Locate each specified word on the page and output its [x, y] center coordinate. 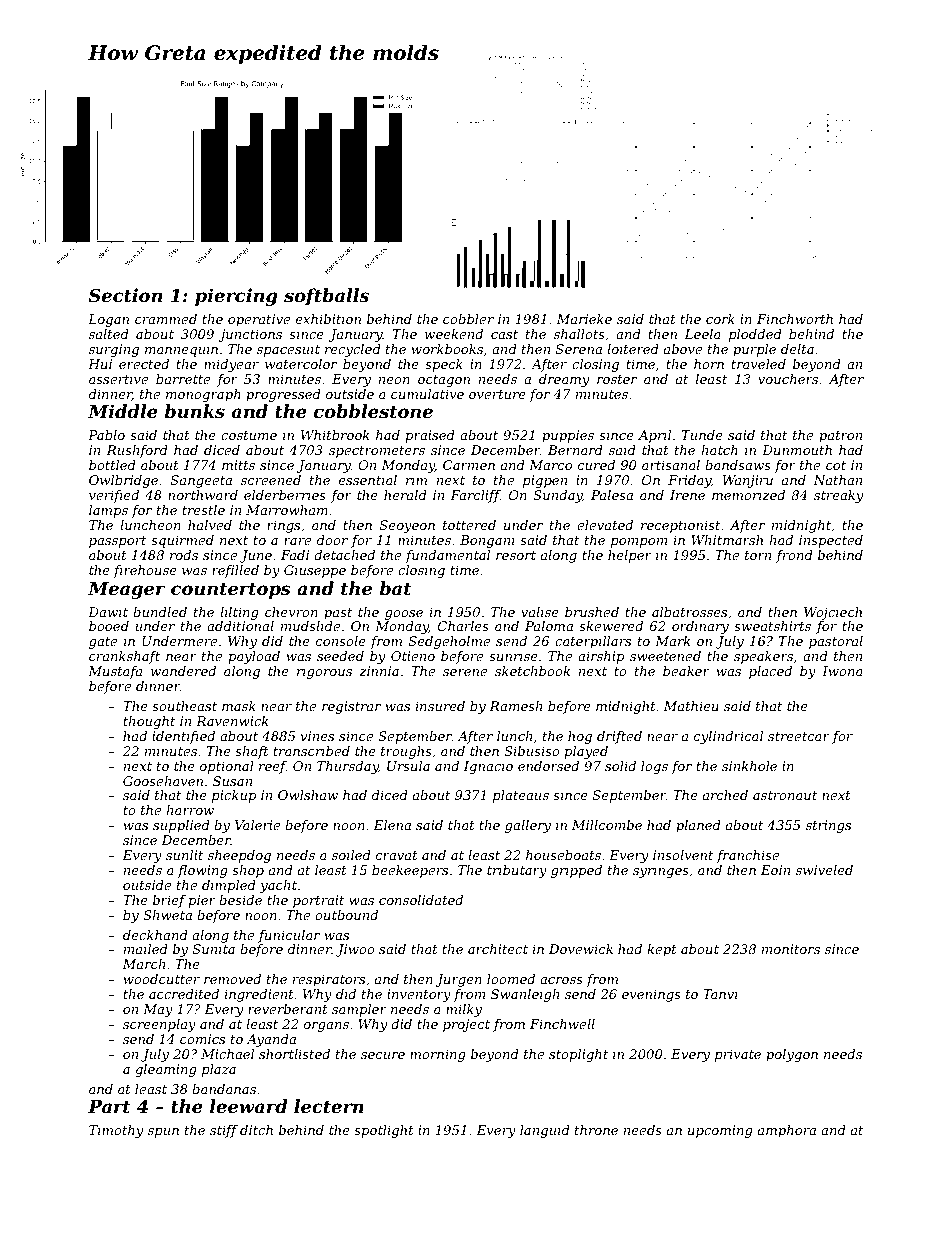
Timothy [116, 1131]
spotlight [384, 1131]
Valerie [257, 825]
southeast [184, 706]
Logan [108, 320]
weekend [454, 334]
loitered [633, 349]
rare [297, 541]
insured [440, 706]
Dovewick [581, 949]
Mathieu [691, 706]
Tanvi [720, 994]
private [738, 1055]
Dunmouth [797, 450]
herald [405, 495]
